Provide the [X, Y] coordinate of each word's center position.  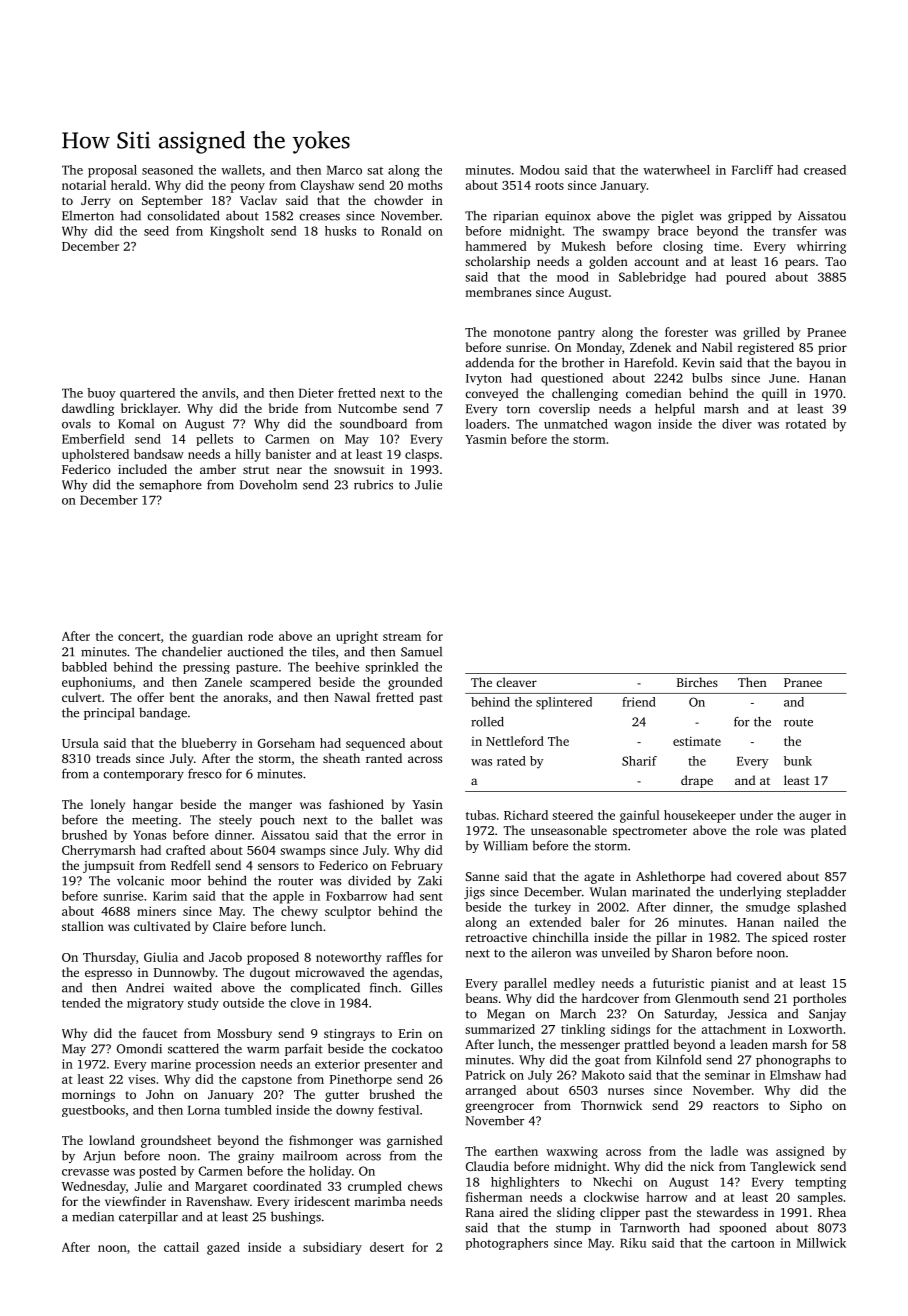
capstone [267, 1081]
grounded [415, 683]
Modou [540, 170]
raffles [404, 957]
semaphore [170, 485]
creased [825, 170]
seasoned [167, 170]
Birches [697, 682]
